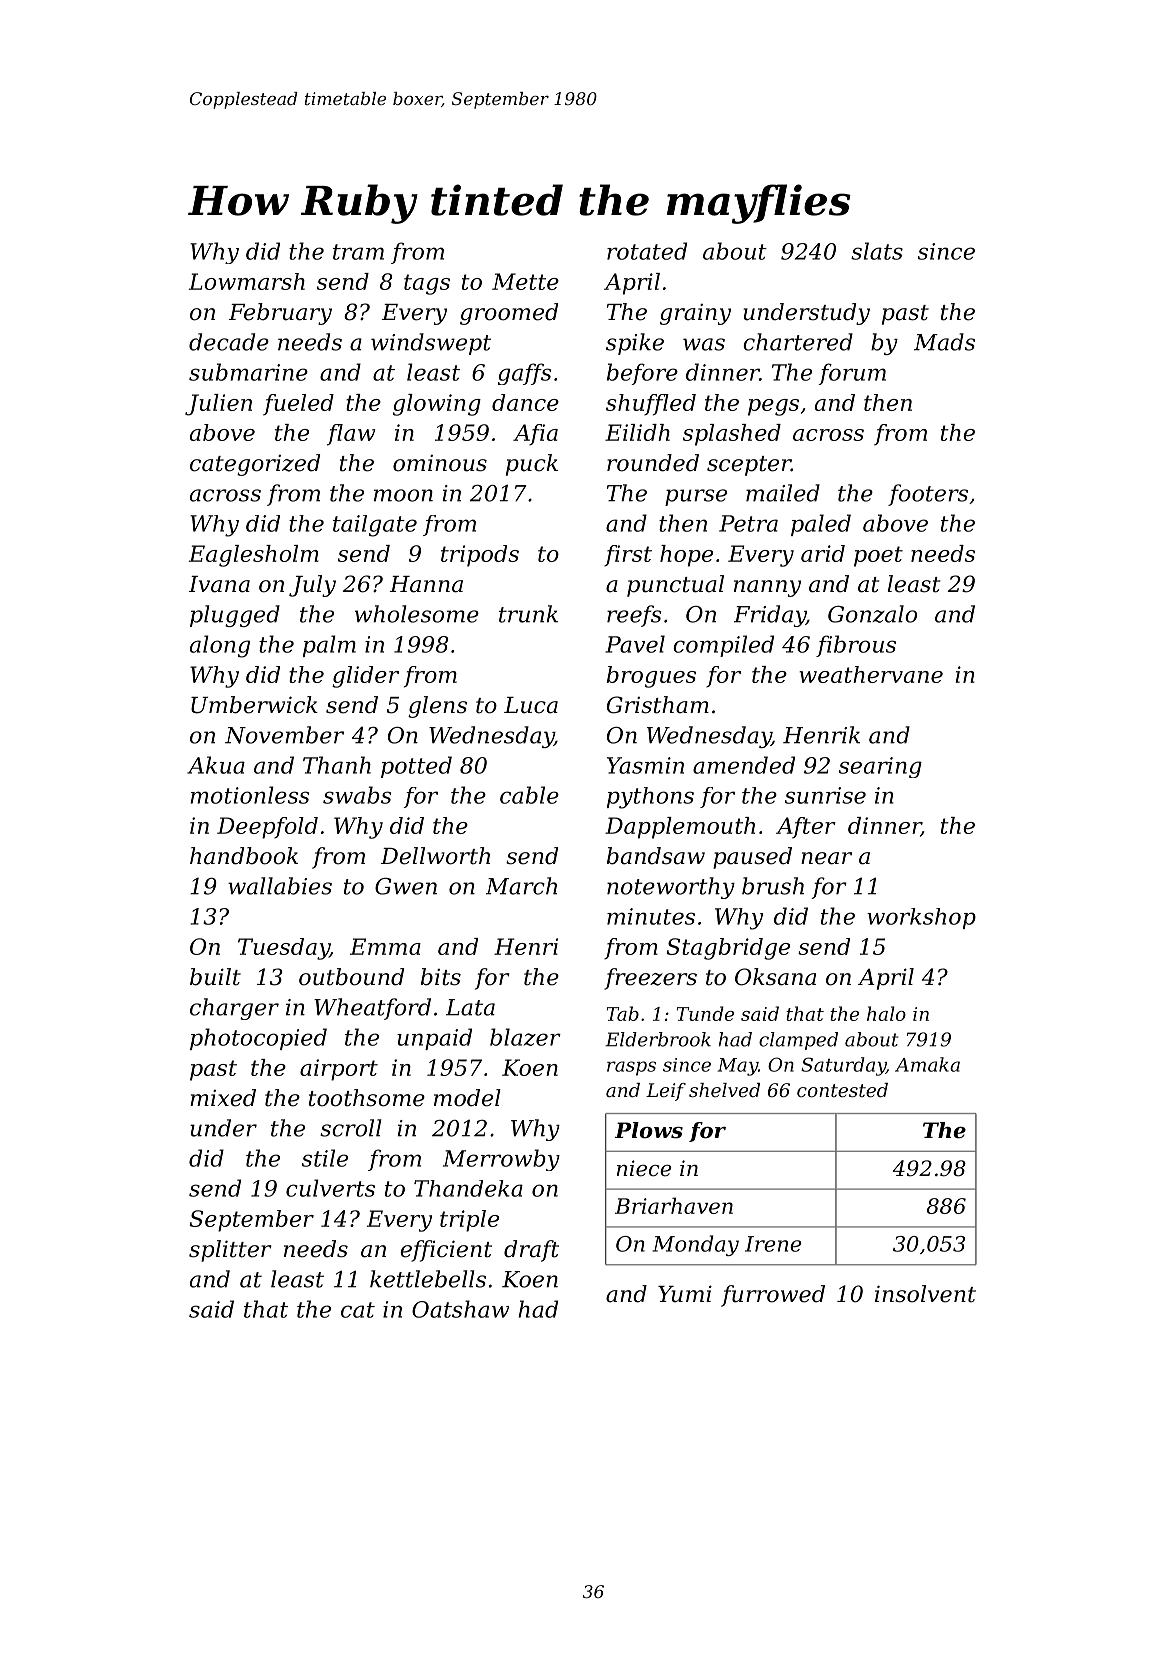  I want to click on workshop, so click(921, 918).
